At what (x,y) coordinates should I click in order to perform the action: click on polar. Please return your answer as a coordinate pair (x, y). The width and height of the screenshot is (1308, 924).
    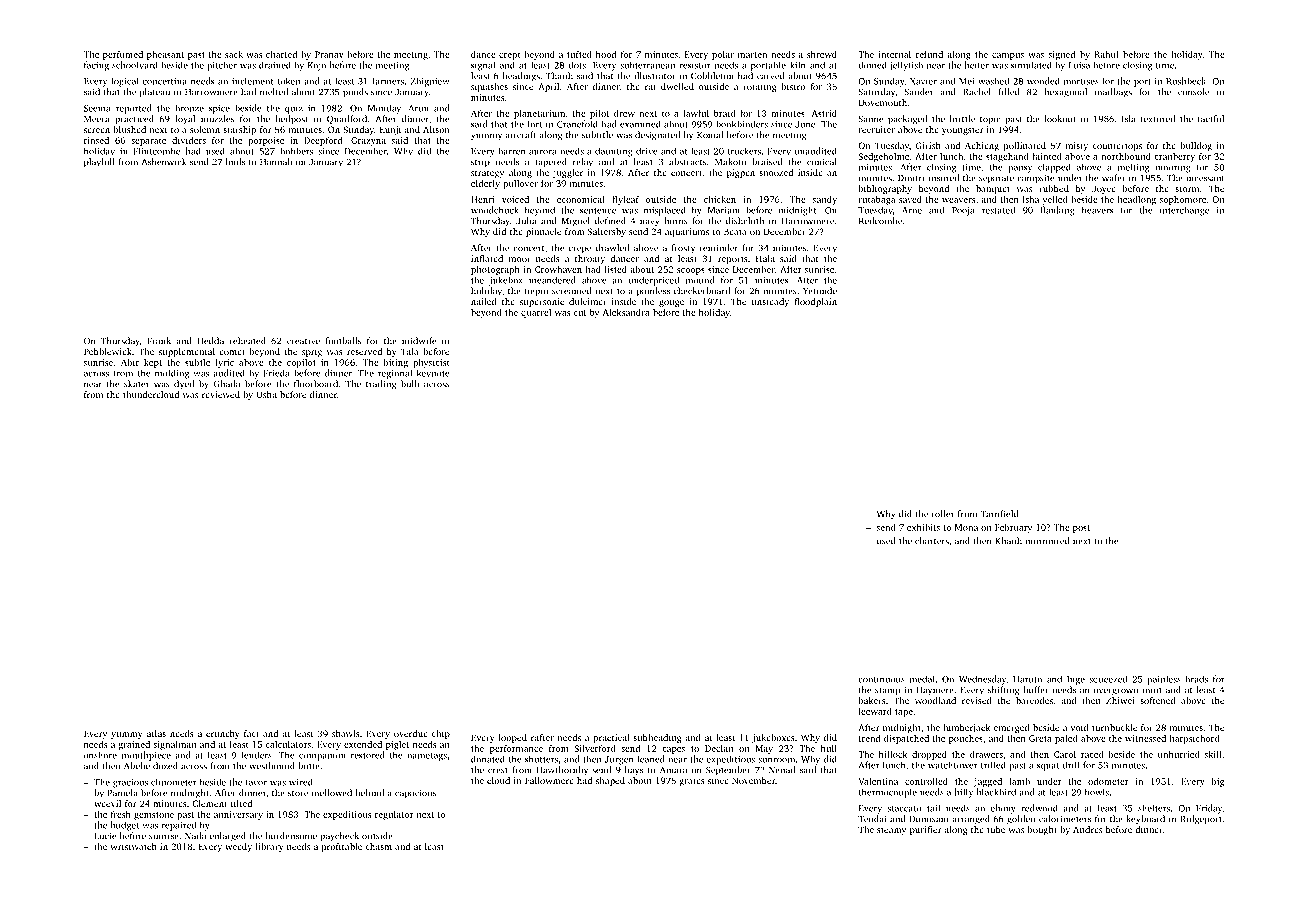
    Looking at the image, I should click on (723, 55).
